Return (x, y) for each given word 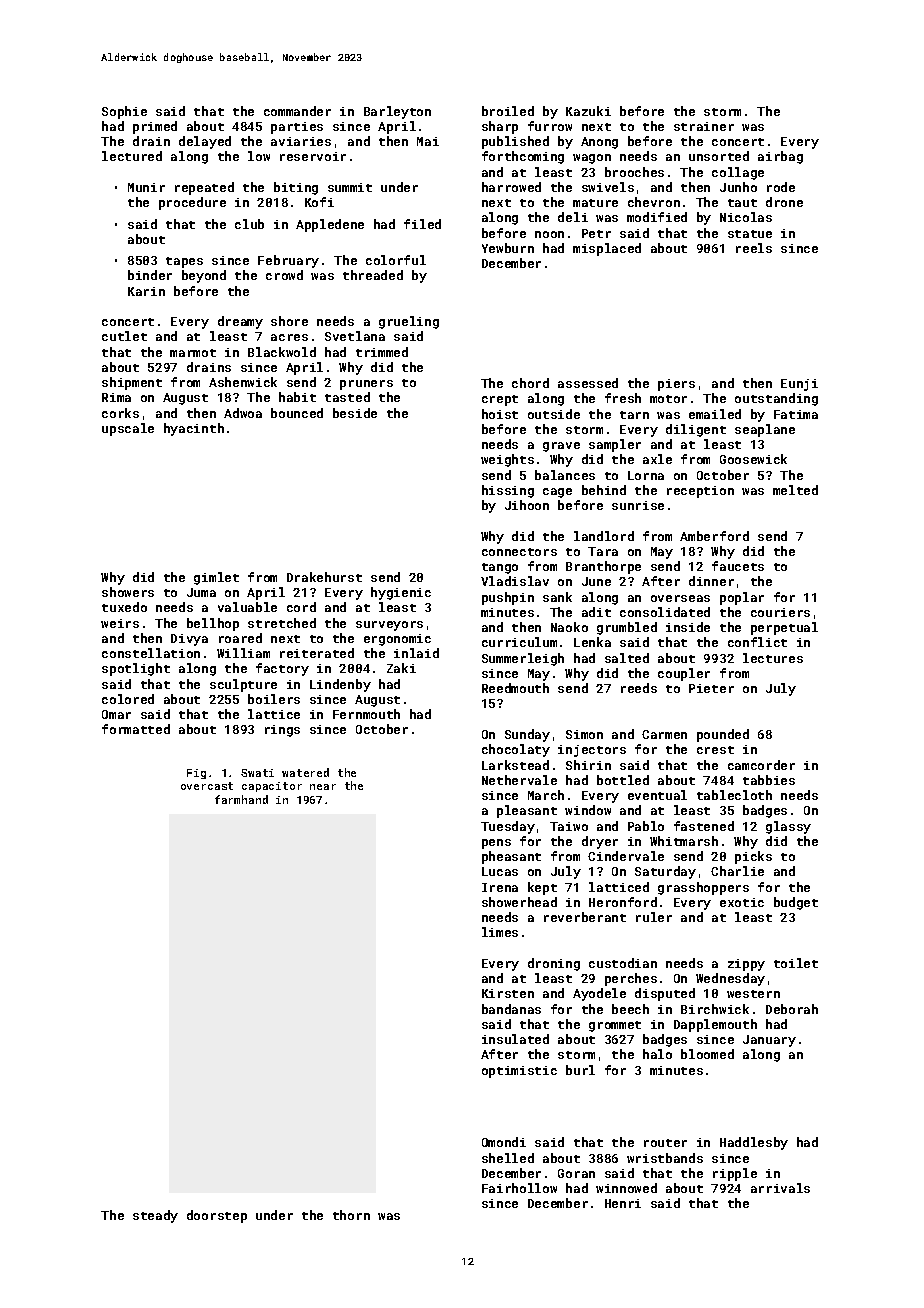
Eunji (799, 385)
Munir (146, 187)
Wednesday (730, 979)
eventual (657, 795)
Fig (196, 774)
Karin (146, 291)
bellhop (213, 624)
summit (350, 187)
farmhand (241, 799)
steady (155, 1216)
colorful (396, 260)
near (323, 787)
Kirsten (508, 993)
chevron (654, 202)
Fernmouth (366, 714)
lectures (773, 658)
